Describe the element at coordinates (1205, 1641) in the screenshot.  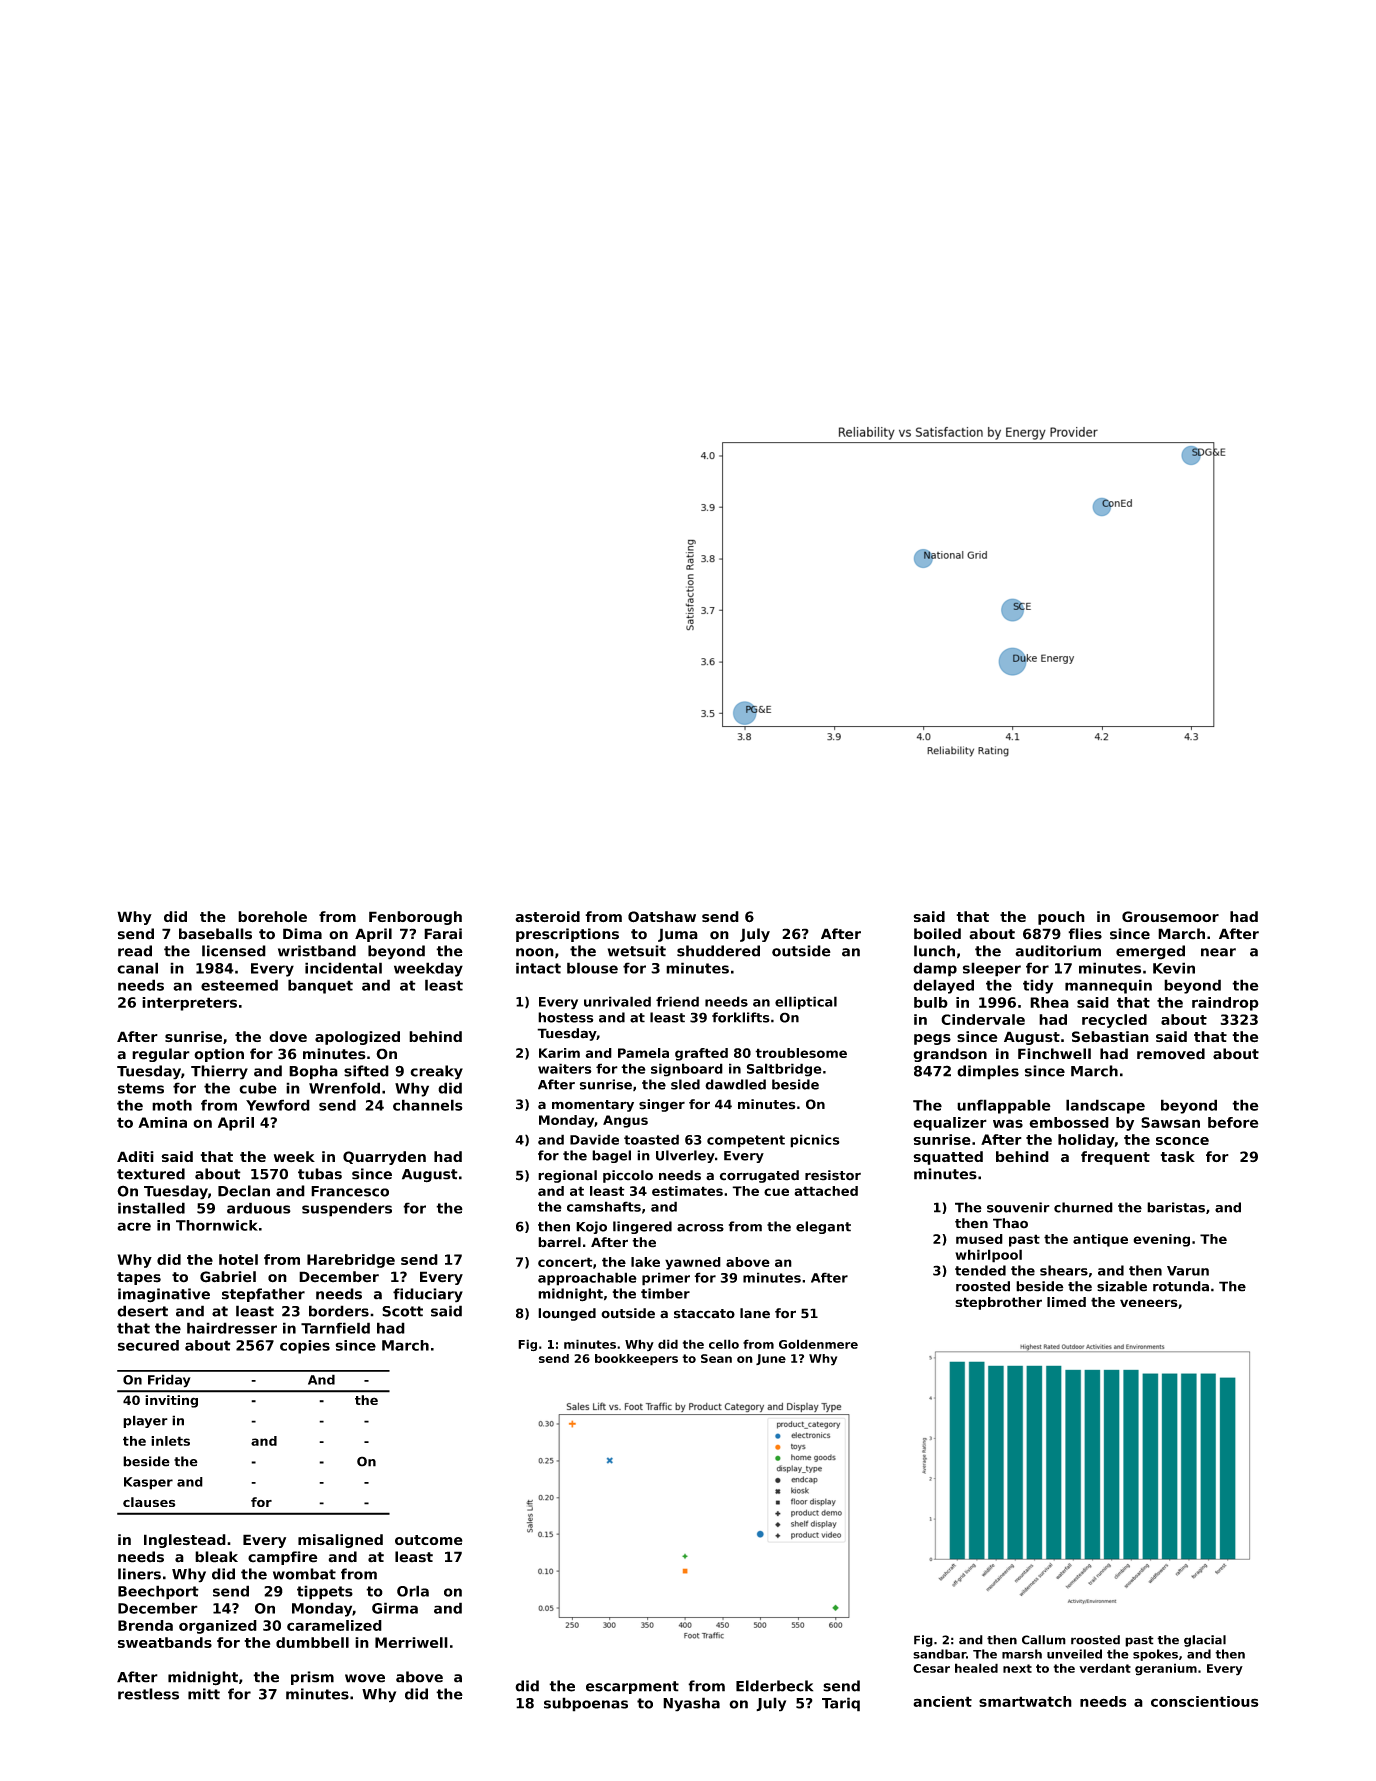
I see `glacial` at that location.
